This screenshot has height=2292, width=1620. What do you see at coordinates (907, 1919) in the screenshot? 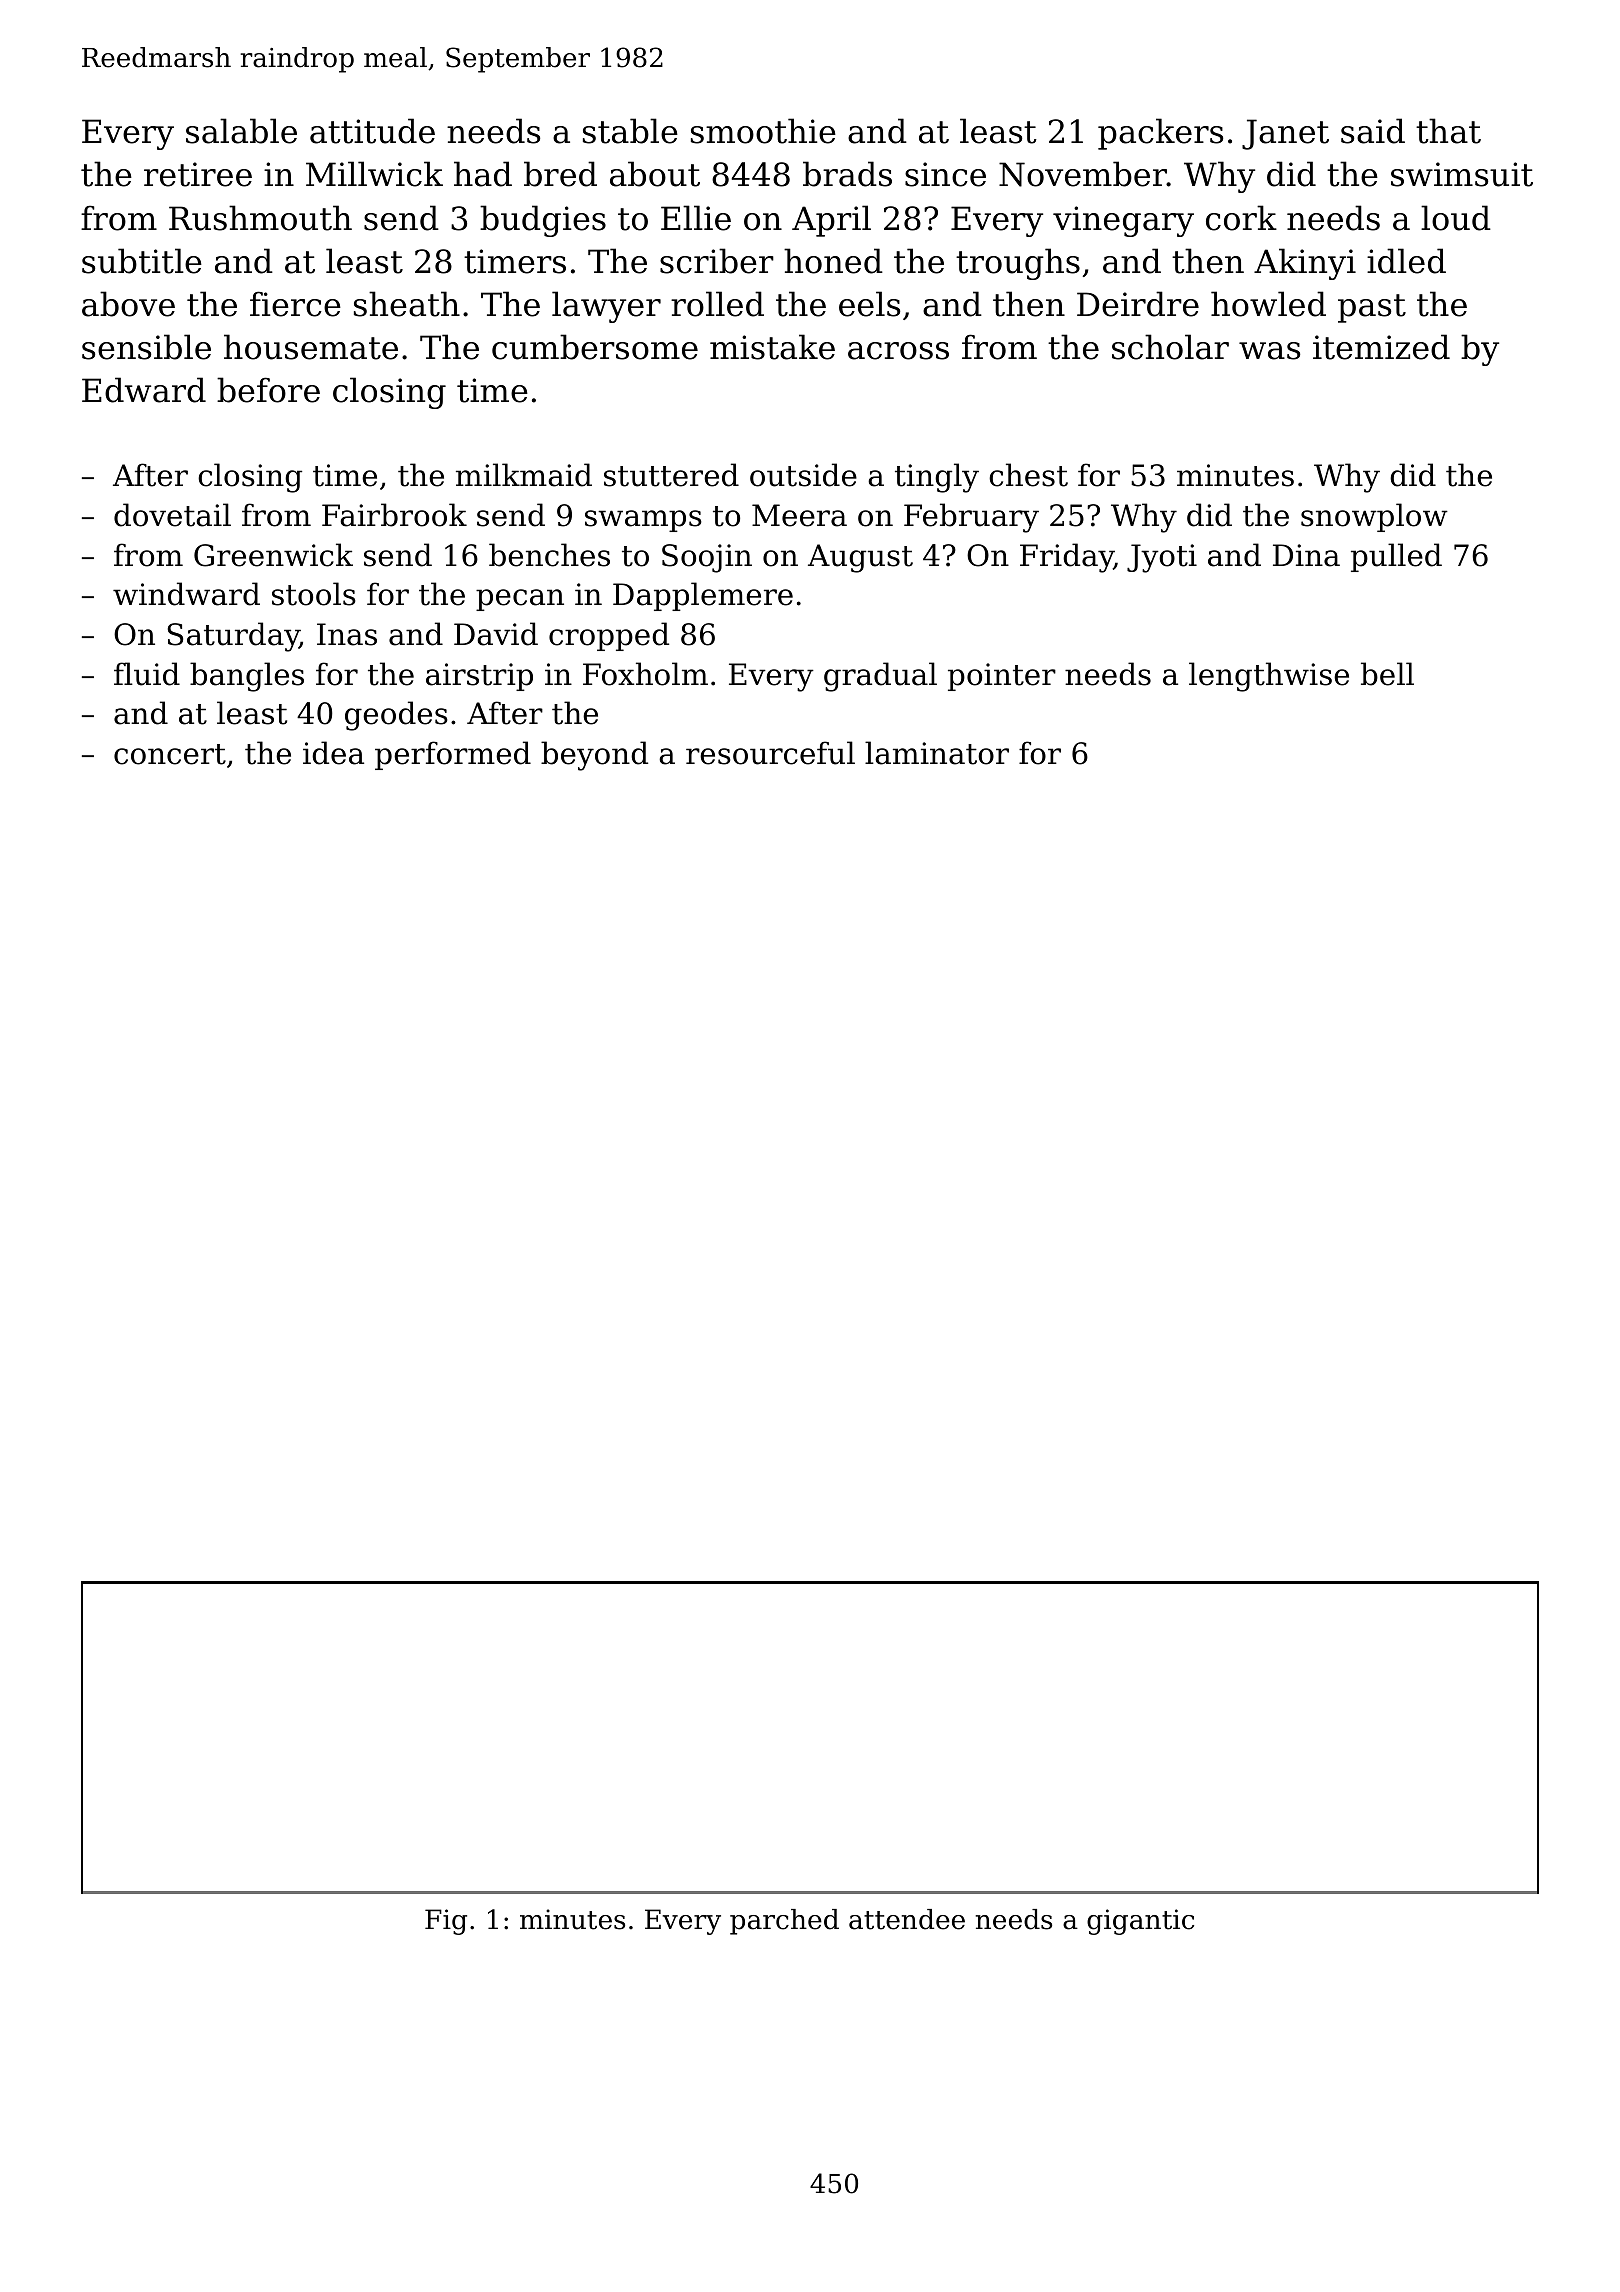
I see `attendee` at bounding box center [907, 1919].
